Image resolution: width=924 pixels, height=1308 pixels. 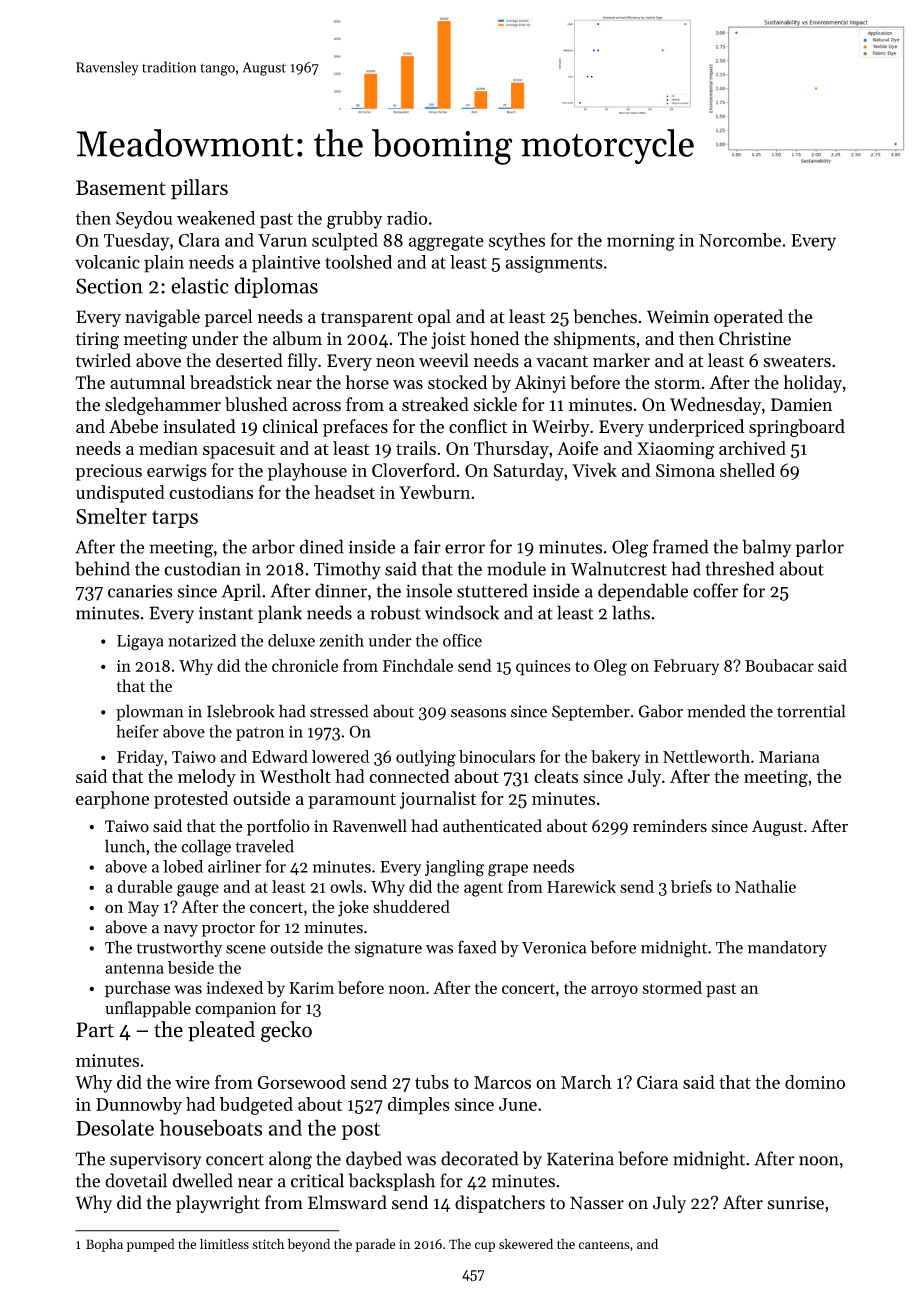 What do you see at coordinates (815, 1082) in the page?
I see `domino` at bounding box center [815, 1082].
